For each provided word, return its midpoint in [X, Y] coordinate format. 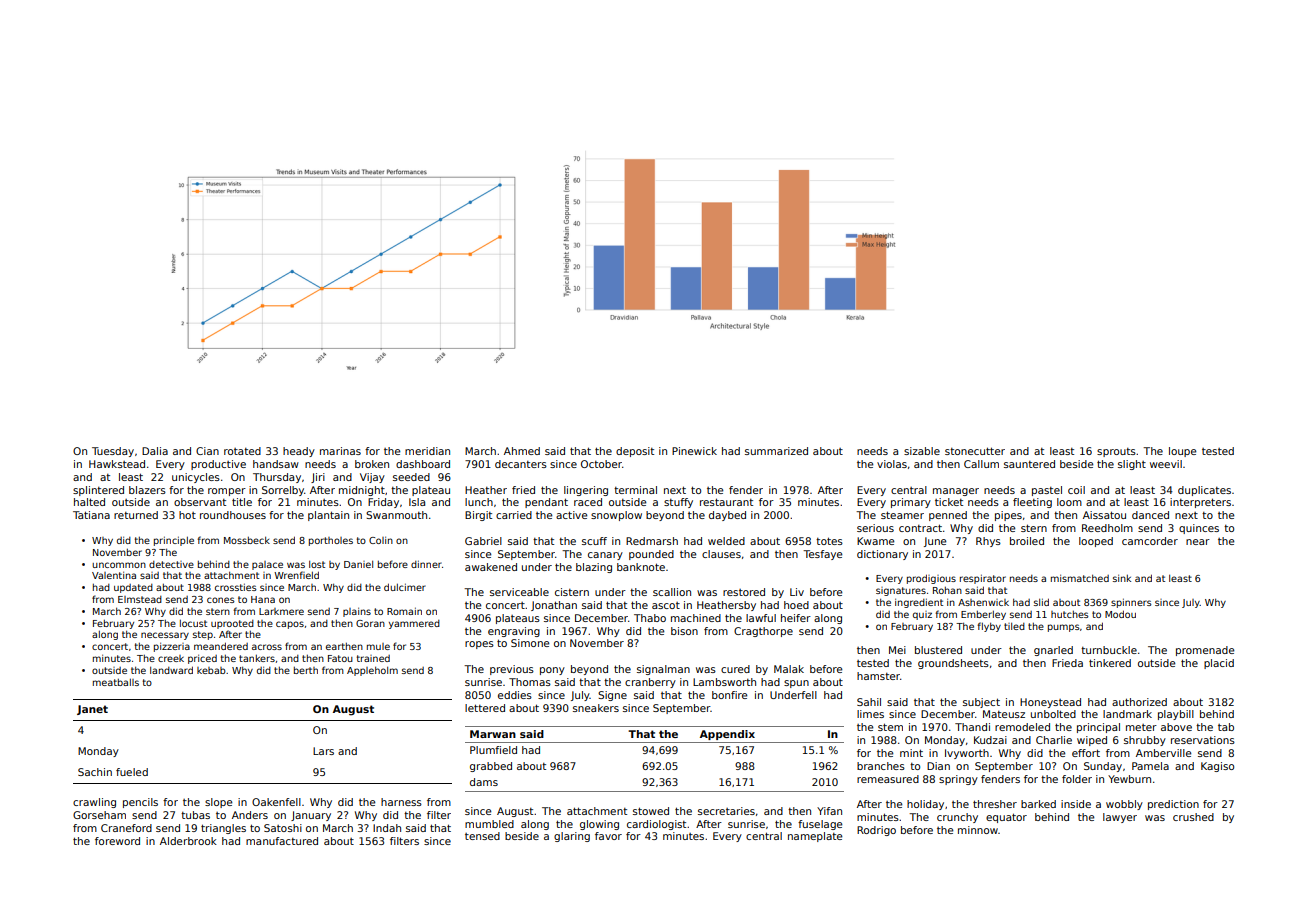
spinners [1131, 603]
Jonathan [554, 606]
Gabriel [483, 541]
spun [796, 684]
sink [1122, 578]
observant [200, 502]
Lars [323, 751]
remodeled [1022, 727]
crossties [236, 587]
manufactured [282, 841]
